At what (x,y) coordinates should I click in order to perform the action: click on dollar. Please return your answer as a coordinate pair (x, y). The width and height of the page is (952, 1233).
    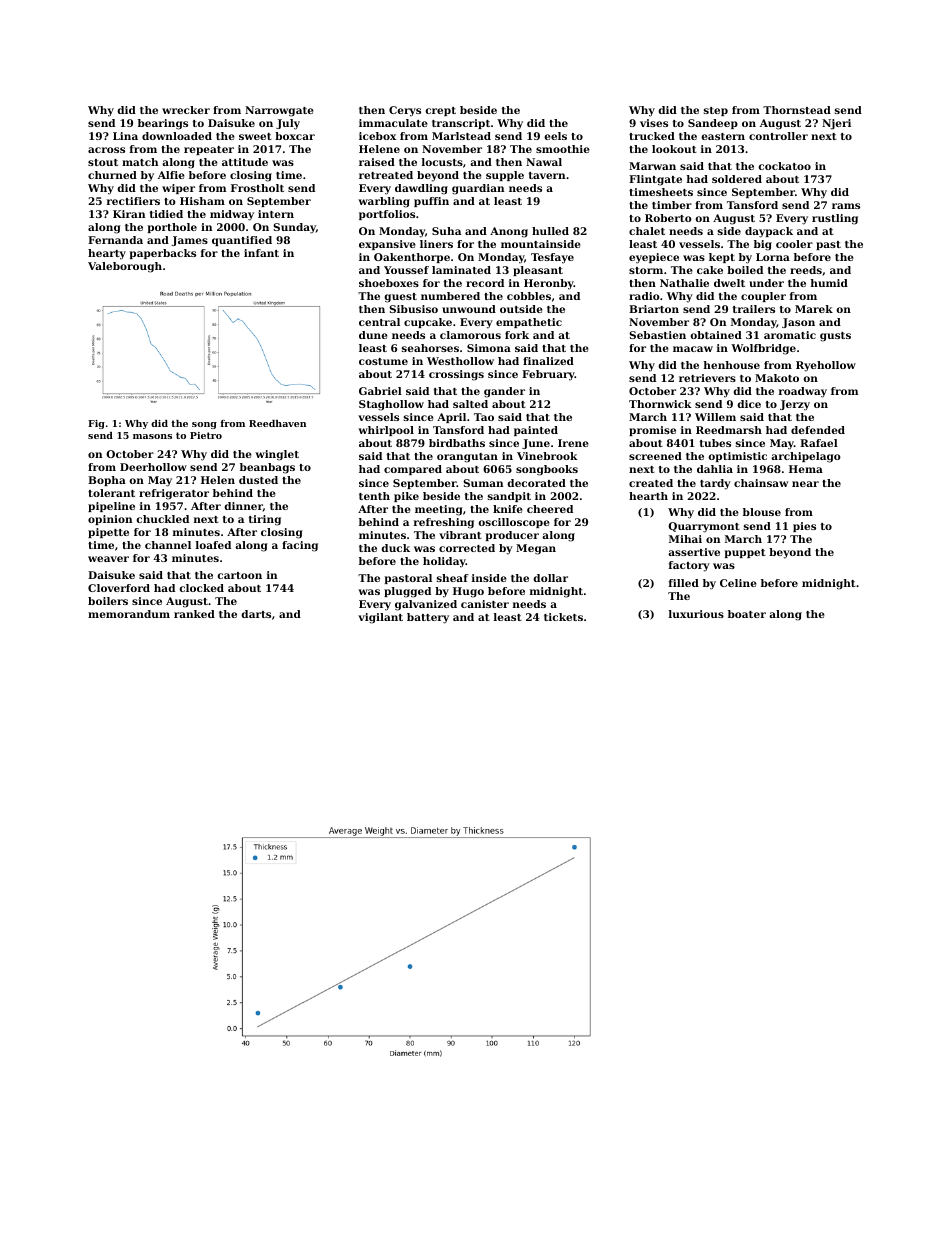
    Looking at the image, I should click on (550, 578).
